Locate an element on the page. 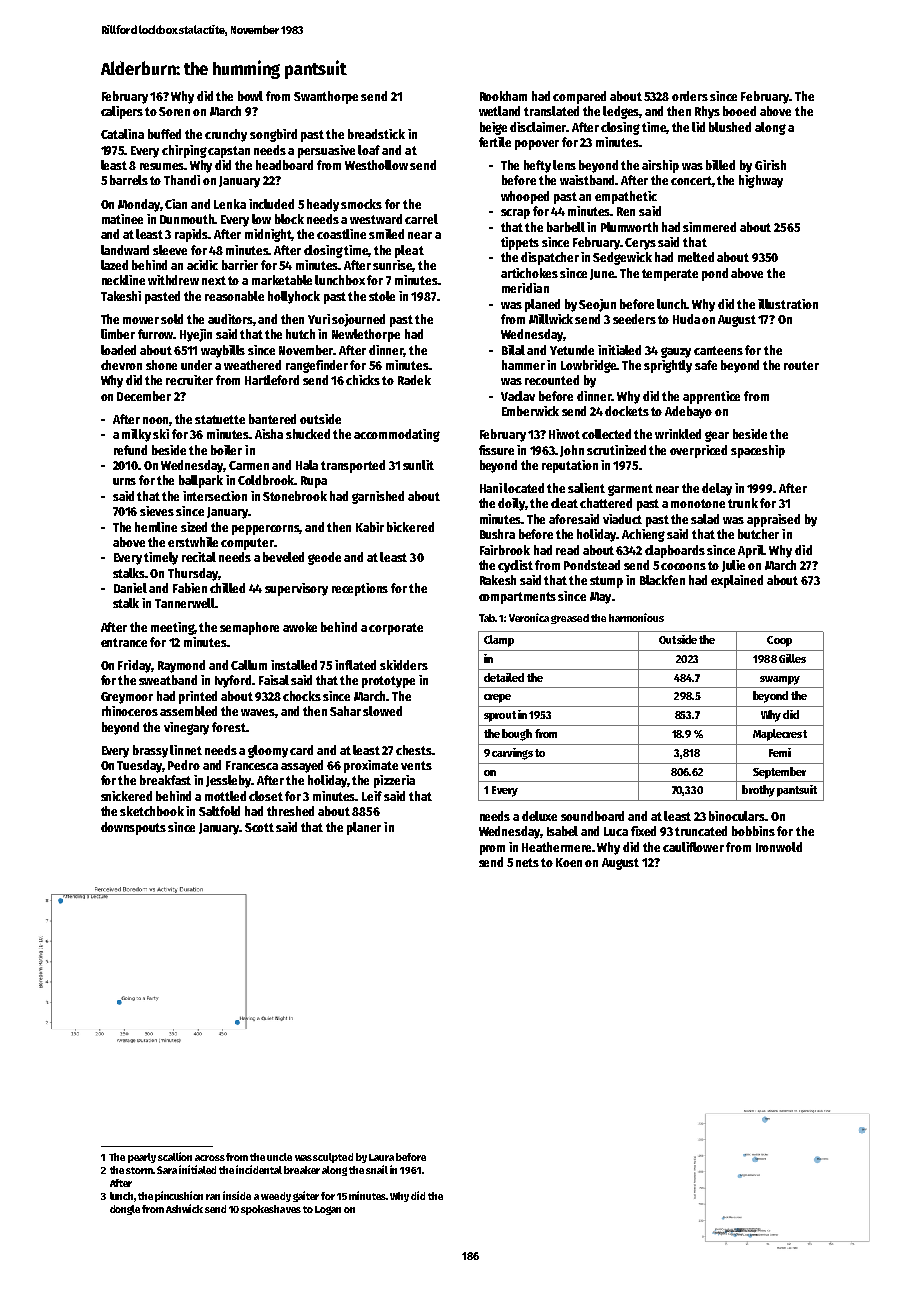  bowl is located at coordinates (250, 96).
